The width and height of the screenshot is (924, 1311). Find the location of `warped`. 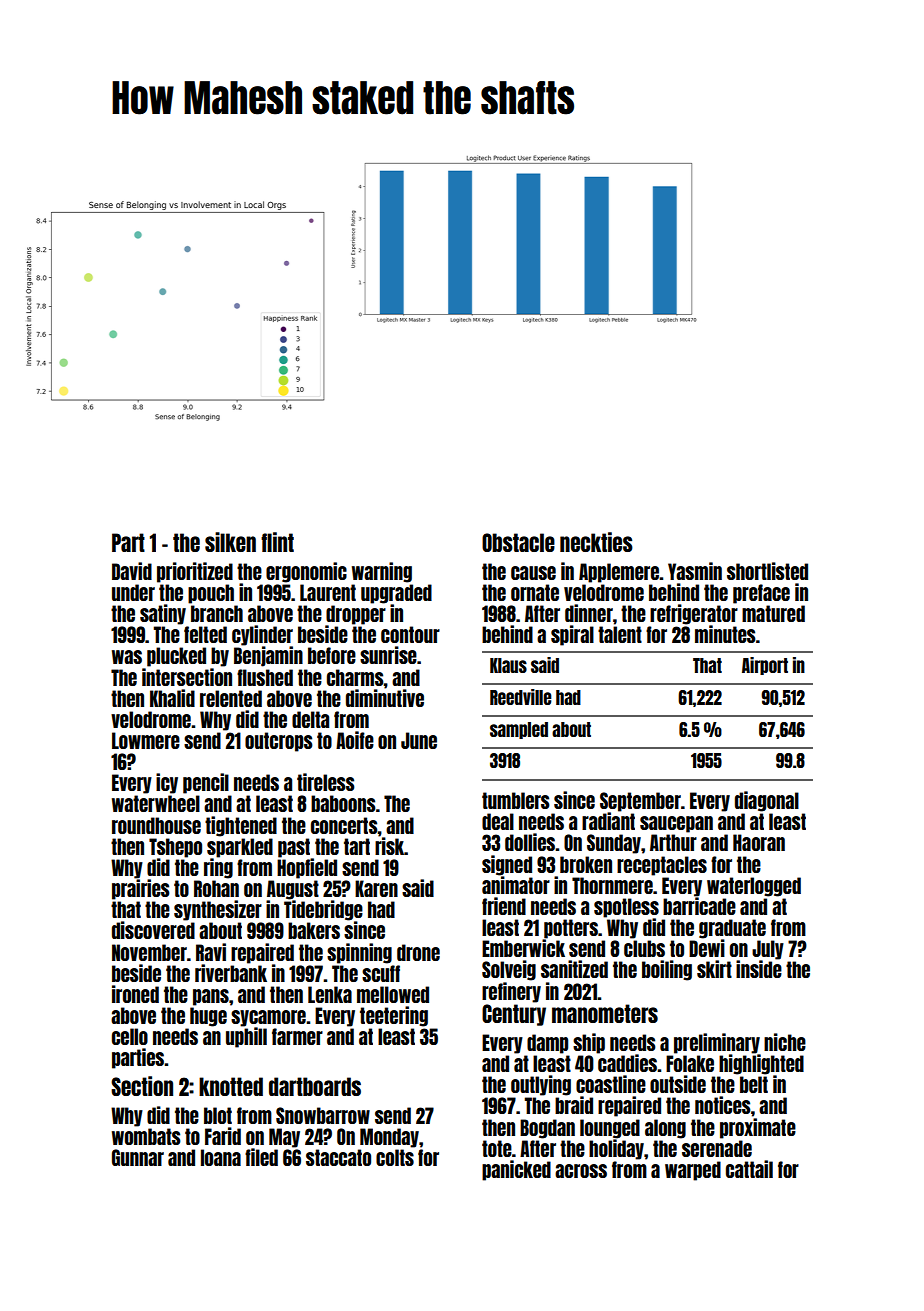

warped is located at coordinates (693, 1171).
